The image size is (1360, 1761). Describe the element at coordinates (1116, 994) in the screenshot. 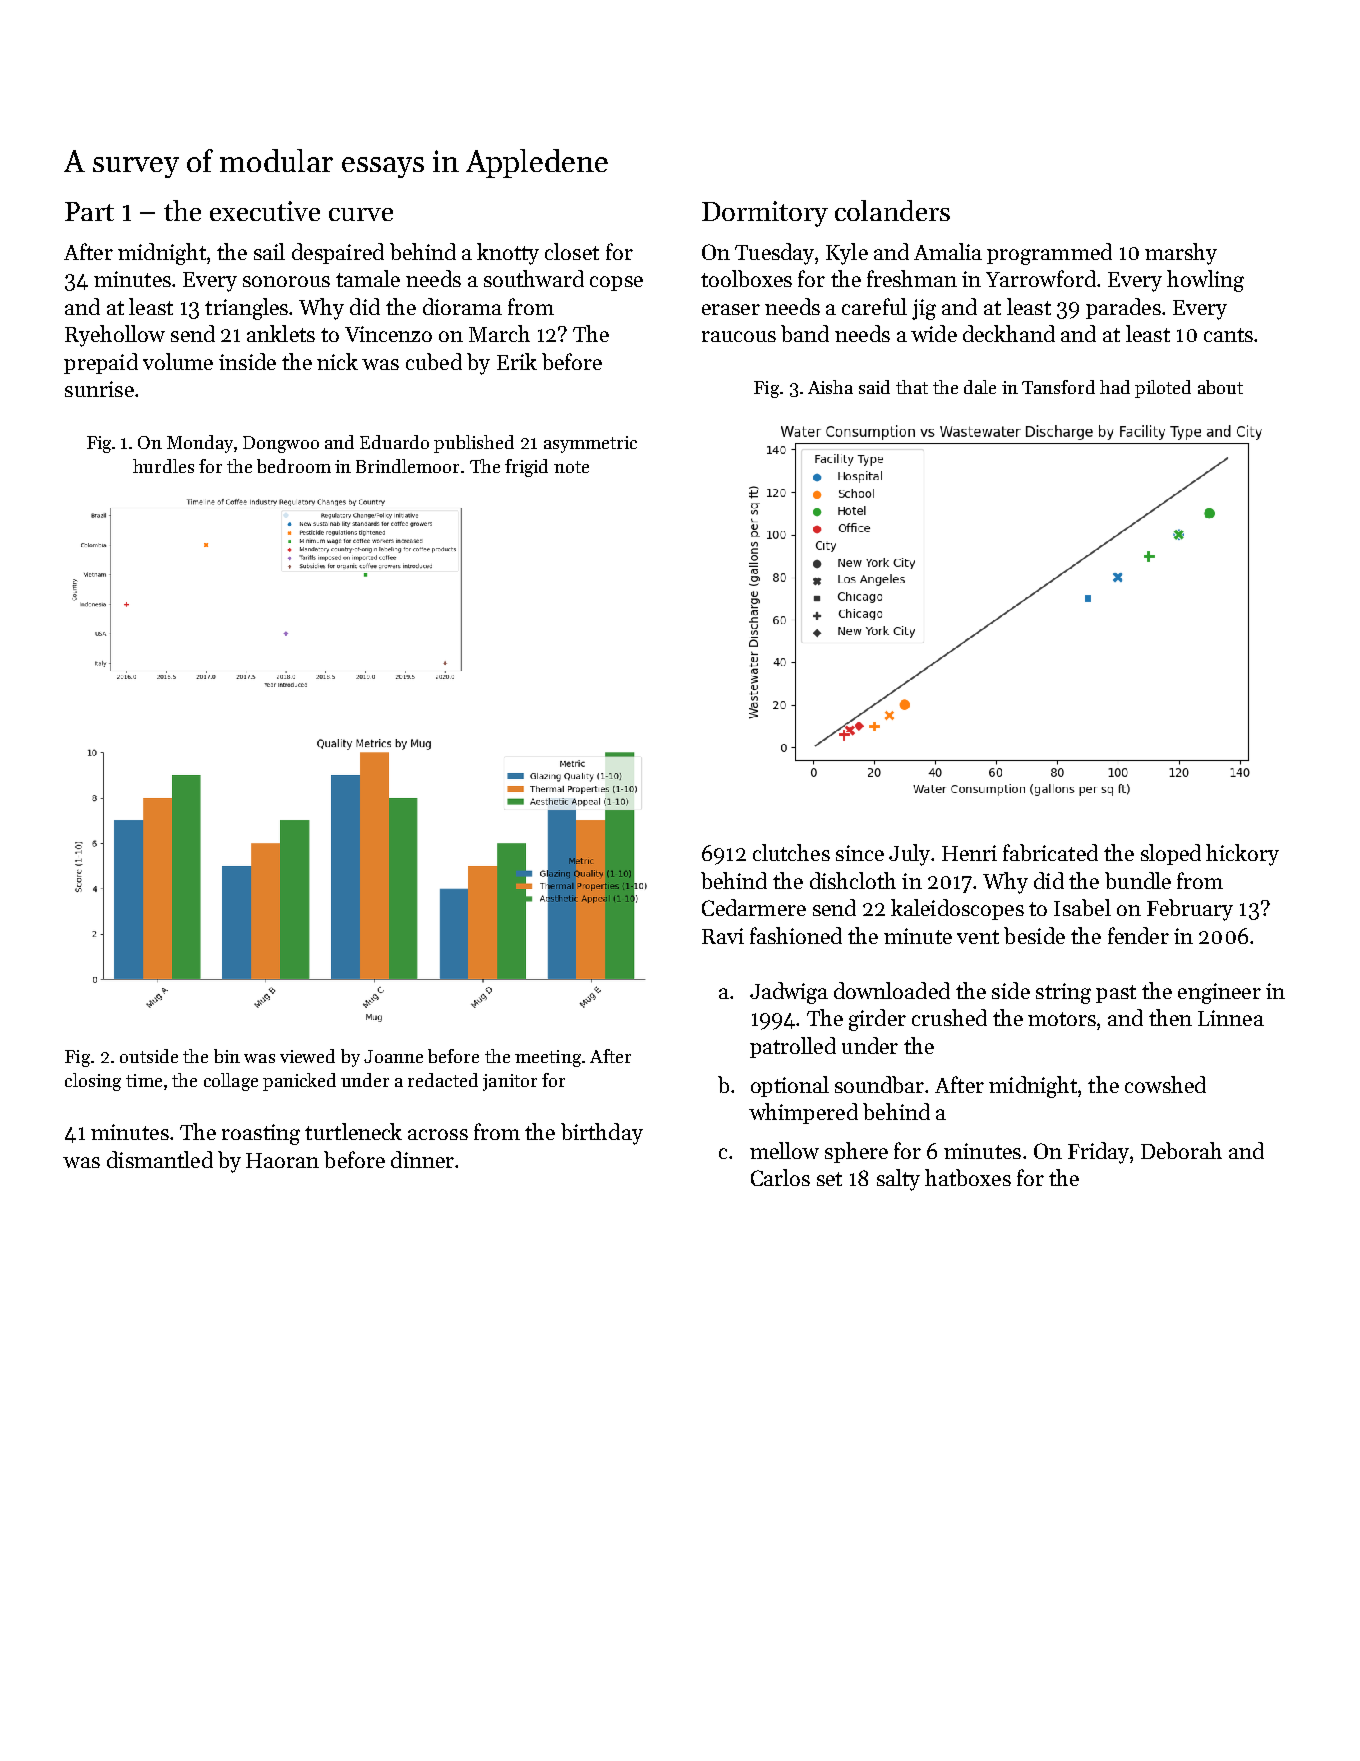

I see `past` at that location.
